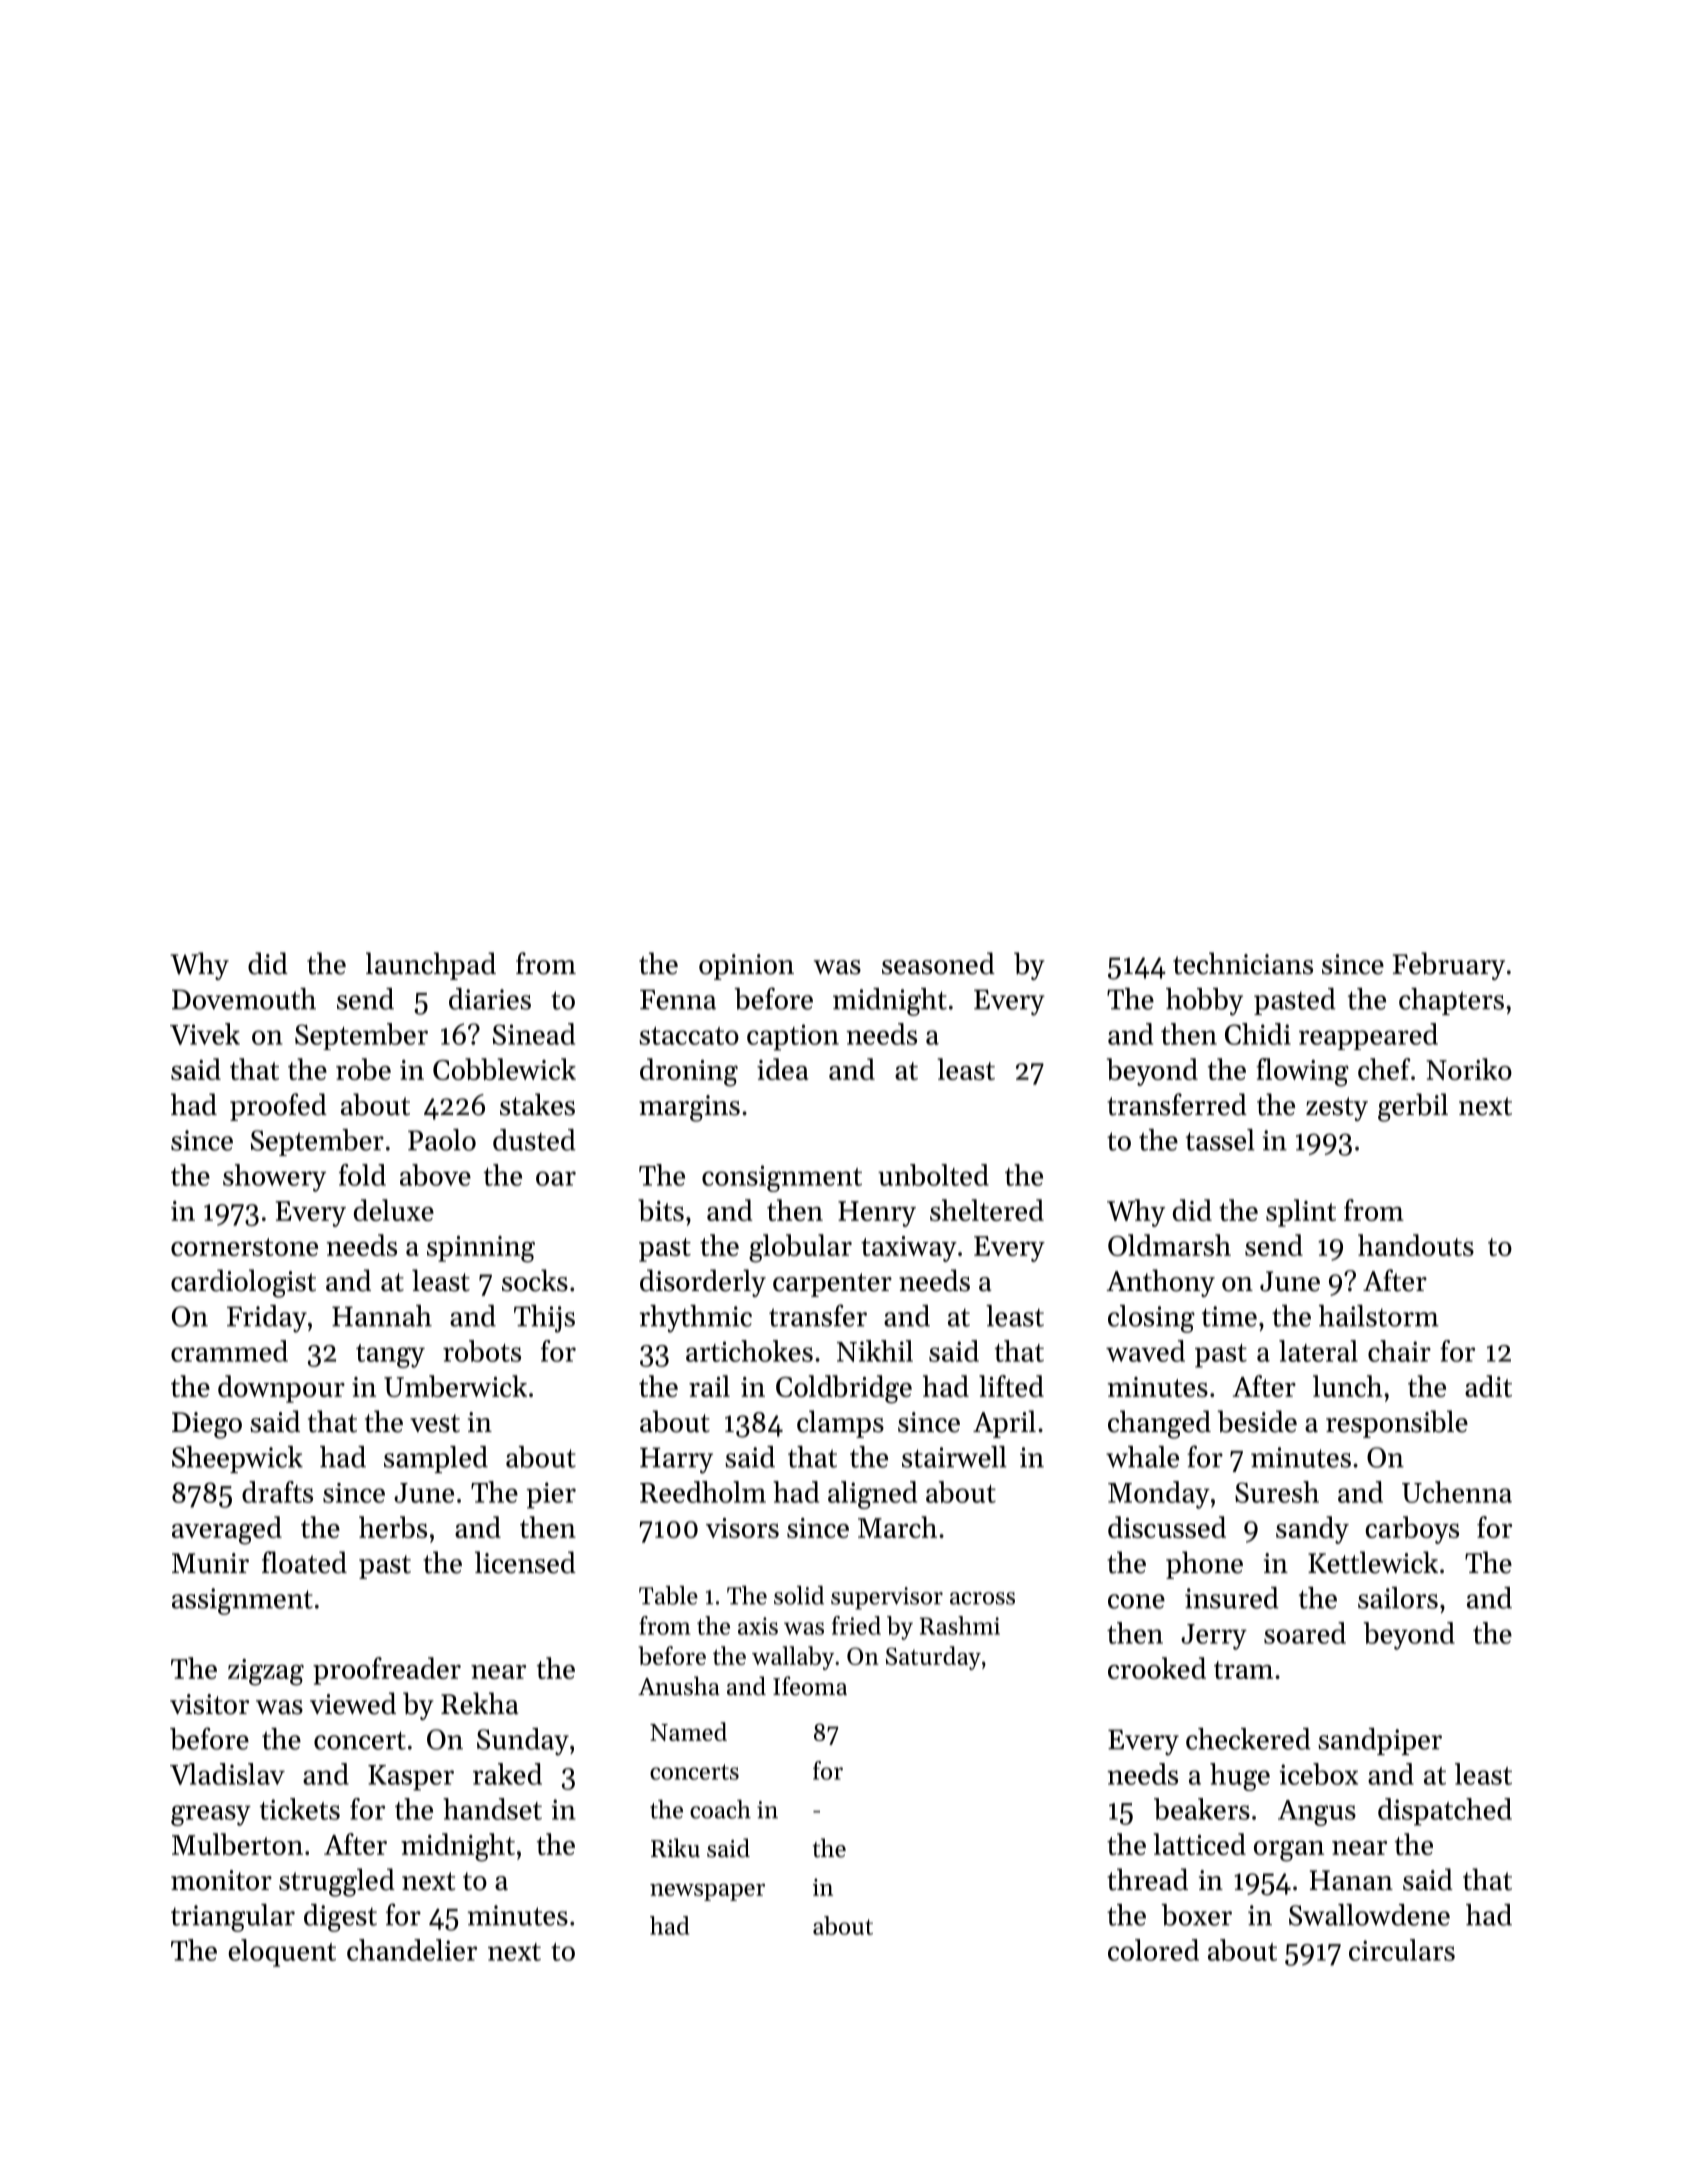 This screenshot has height=2178, width=1683. Describe the element at coordinates (282, 1953) in the screenshot. I see `eloquent` at that location.
